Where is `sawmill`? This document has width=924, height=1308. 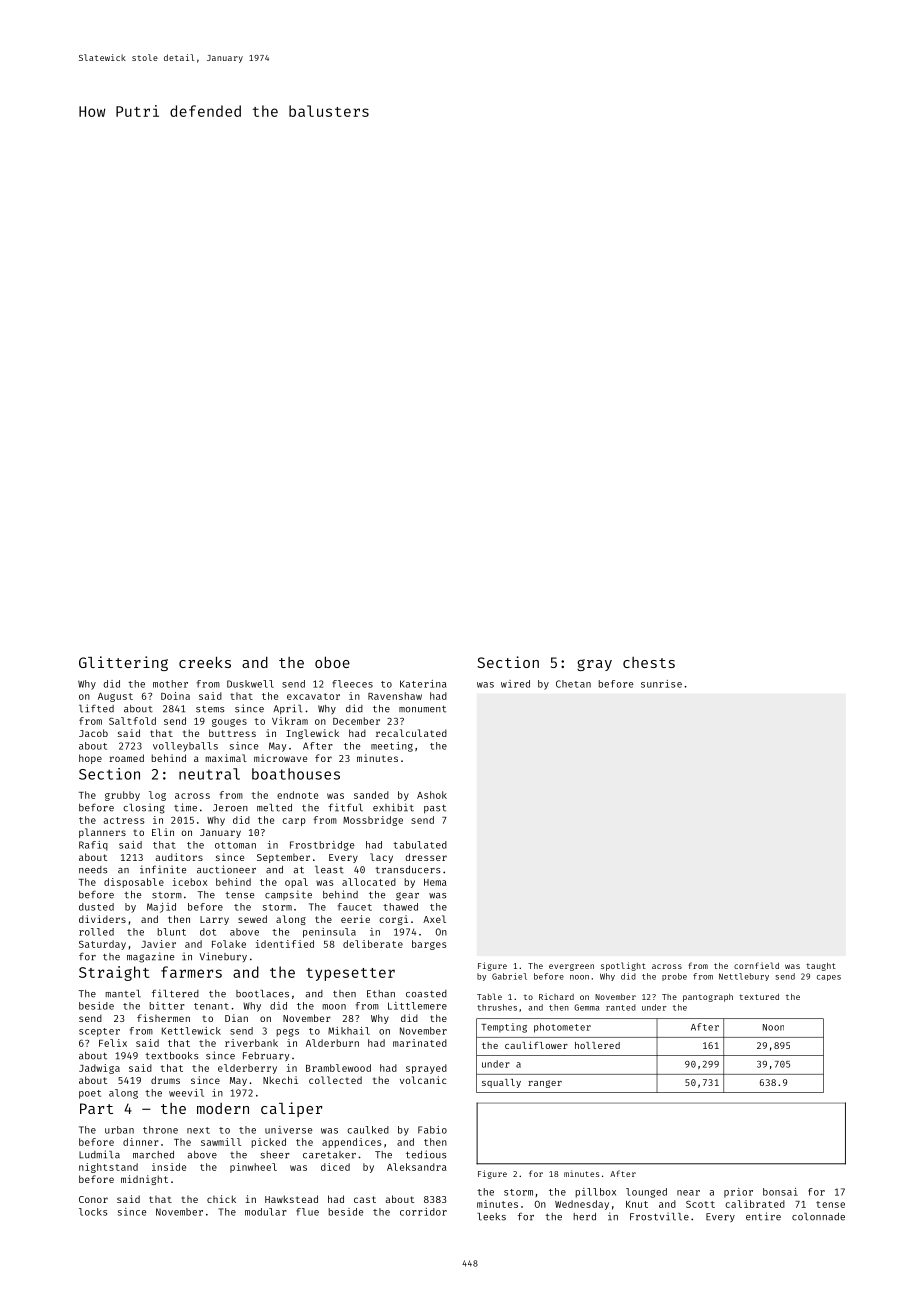
sawmill is located at coordinates (221, 1142).
